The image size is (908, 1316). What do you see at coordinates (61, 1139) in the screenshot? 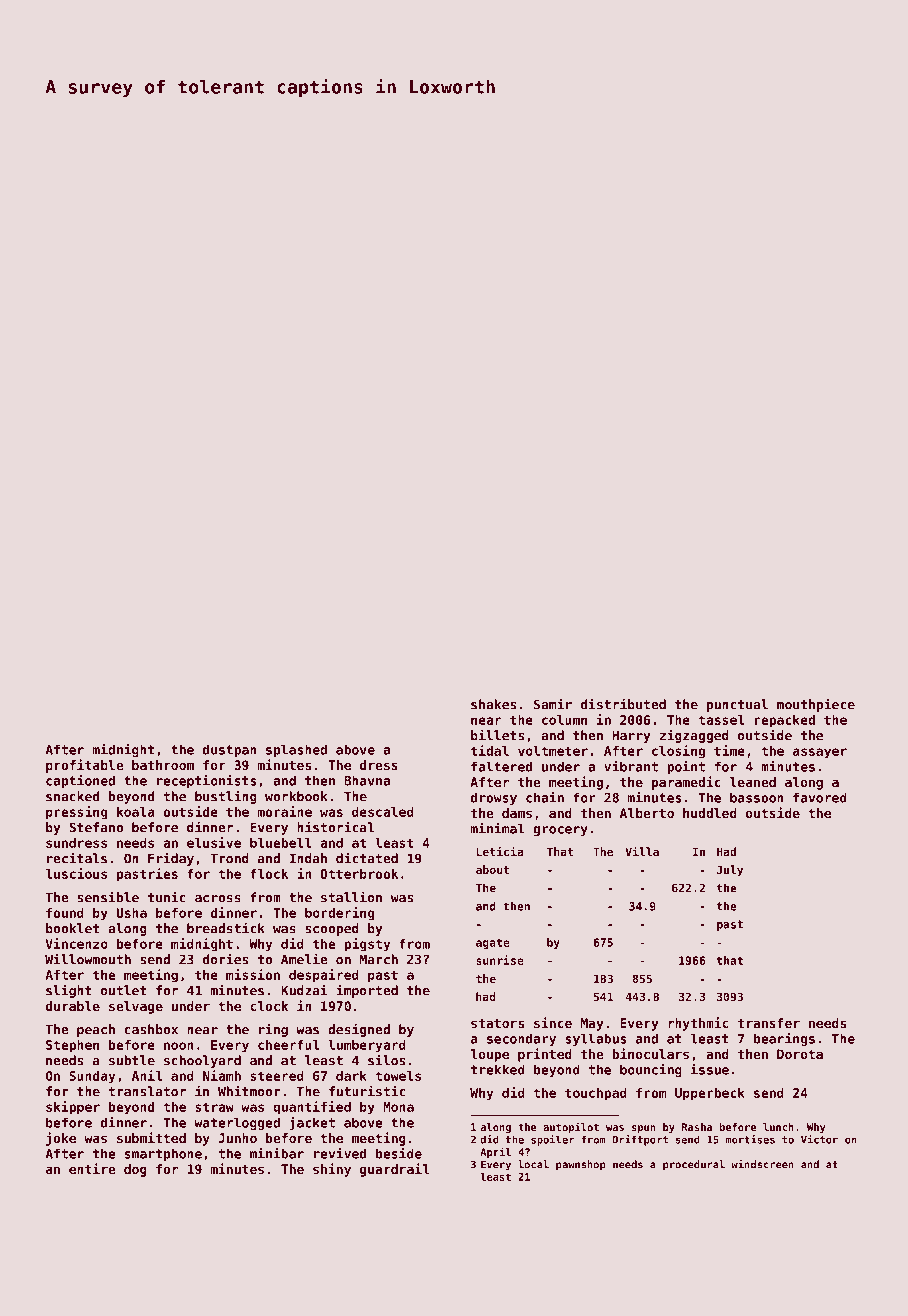
I see `joke` at bounding box center [61, 1139].
